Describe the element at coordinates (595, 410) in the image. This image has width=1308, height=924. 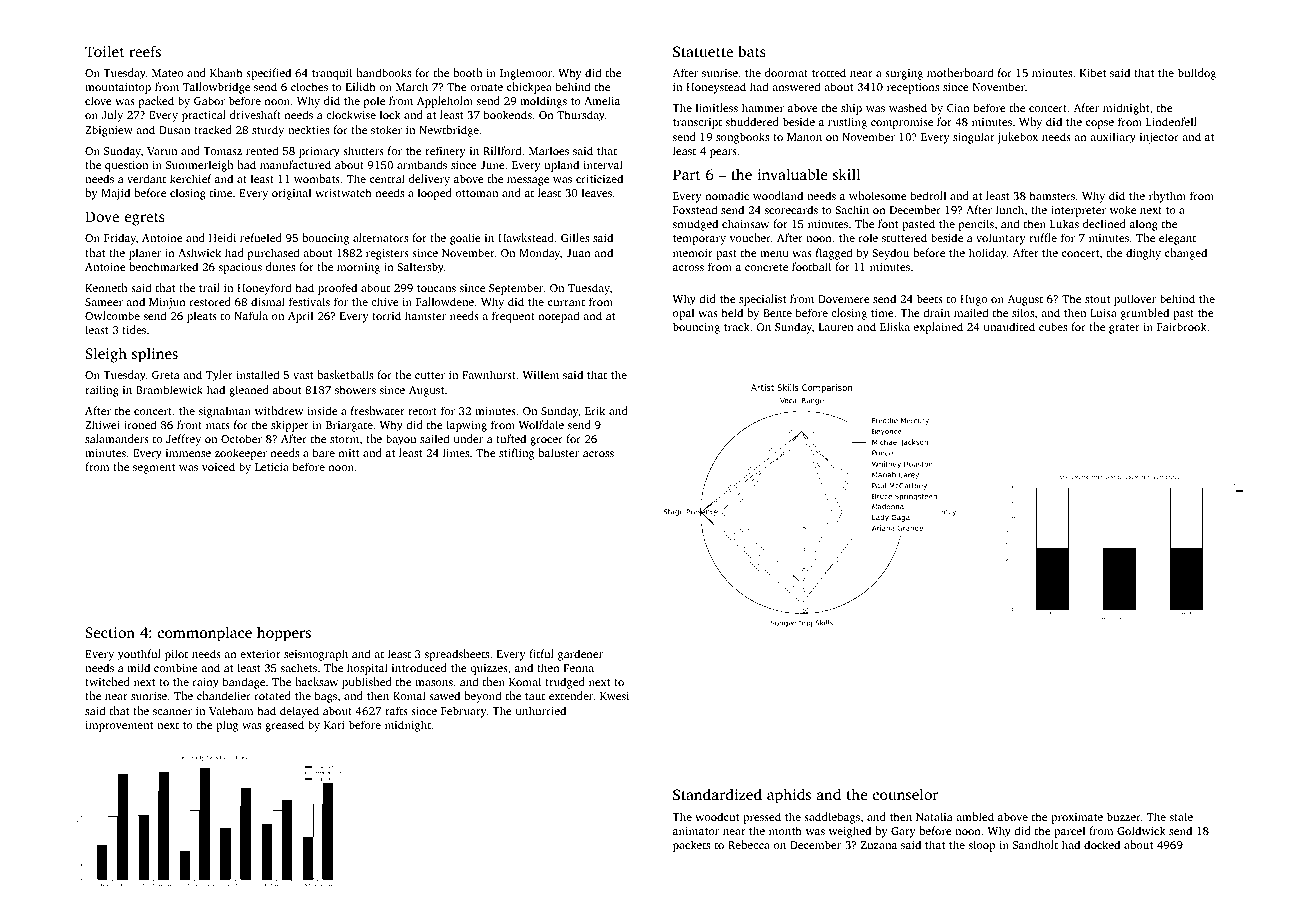
I see `Erik` at that location.
